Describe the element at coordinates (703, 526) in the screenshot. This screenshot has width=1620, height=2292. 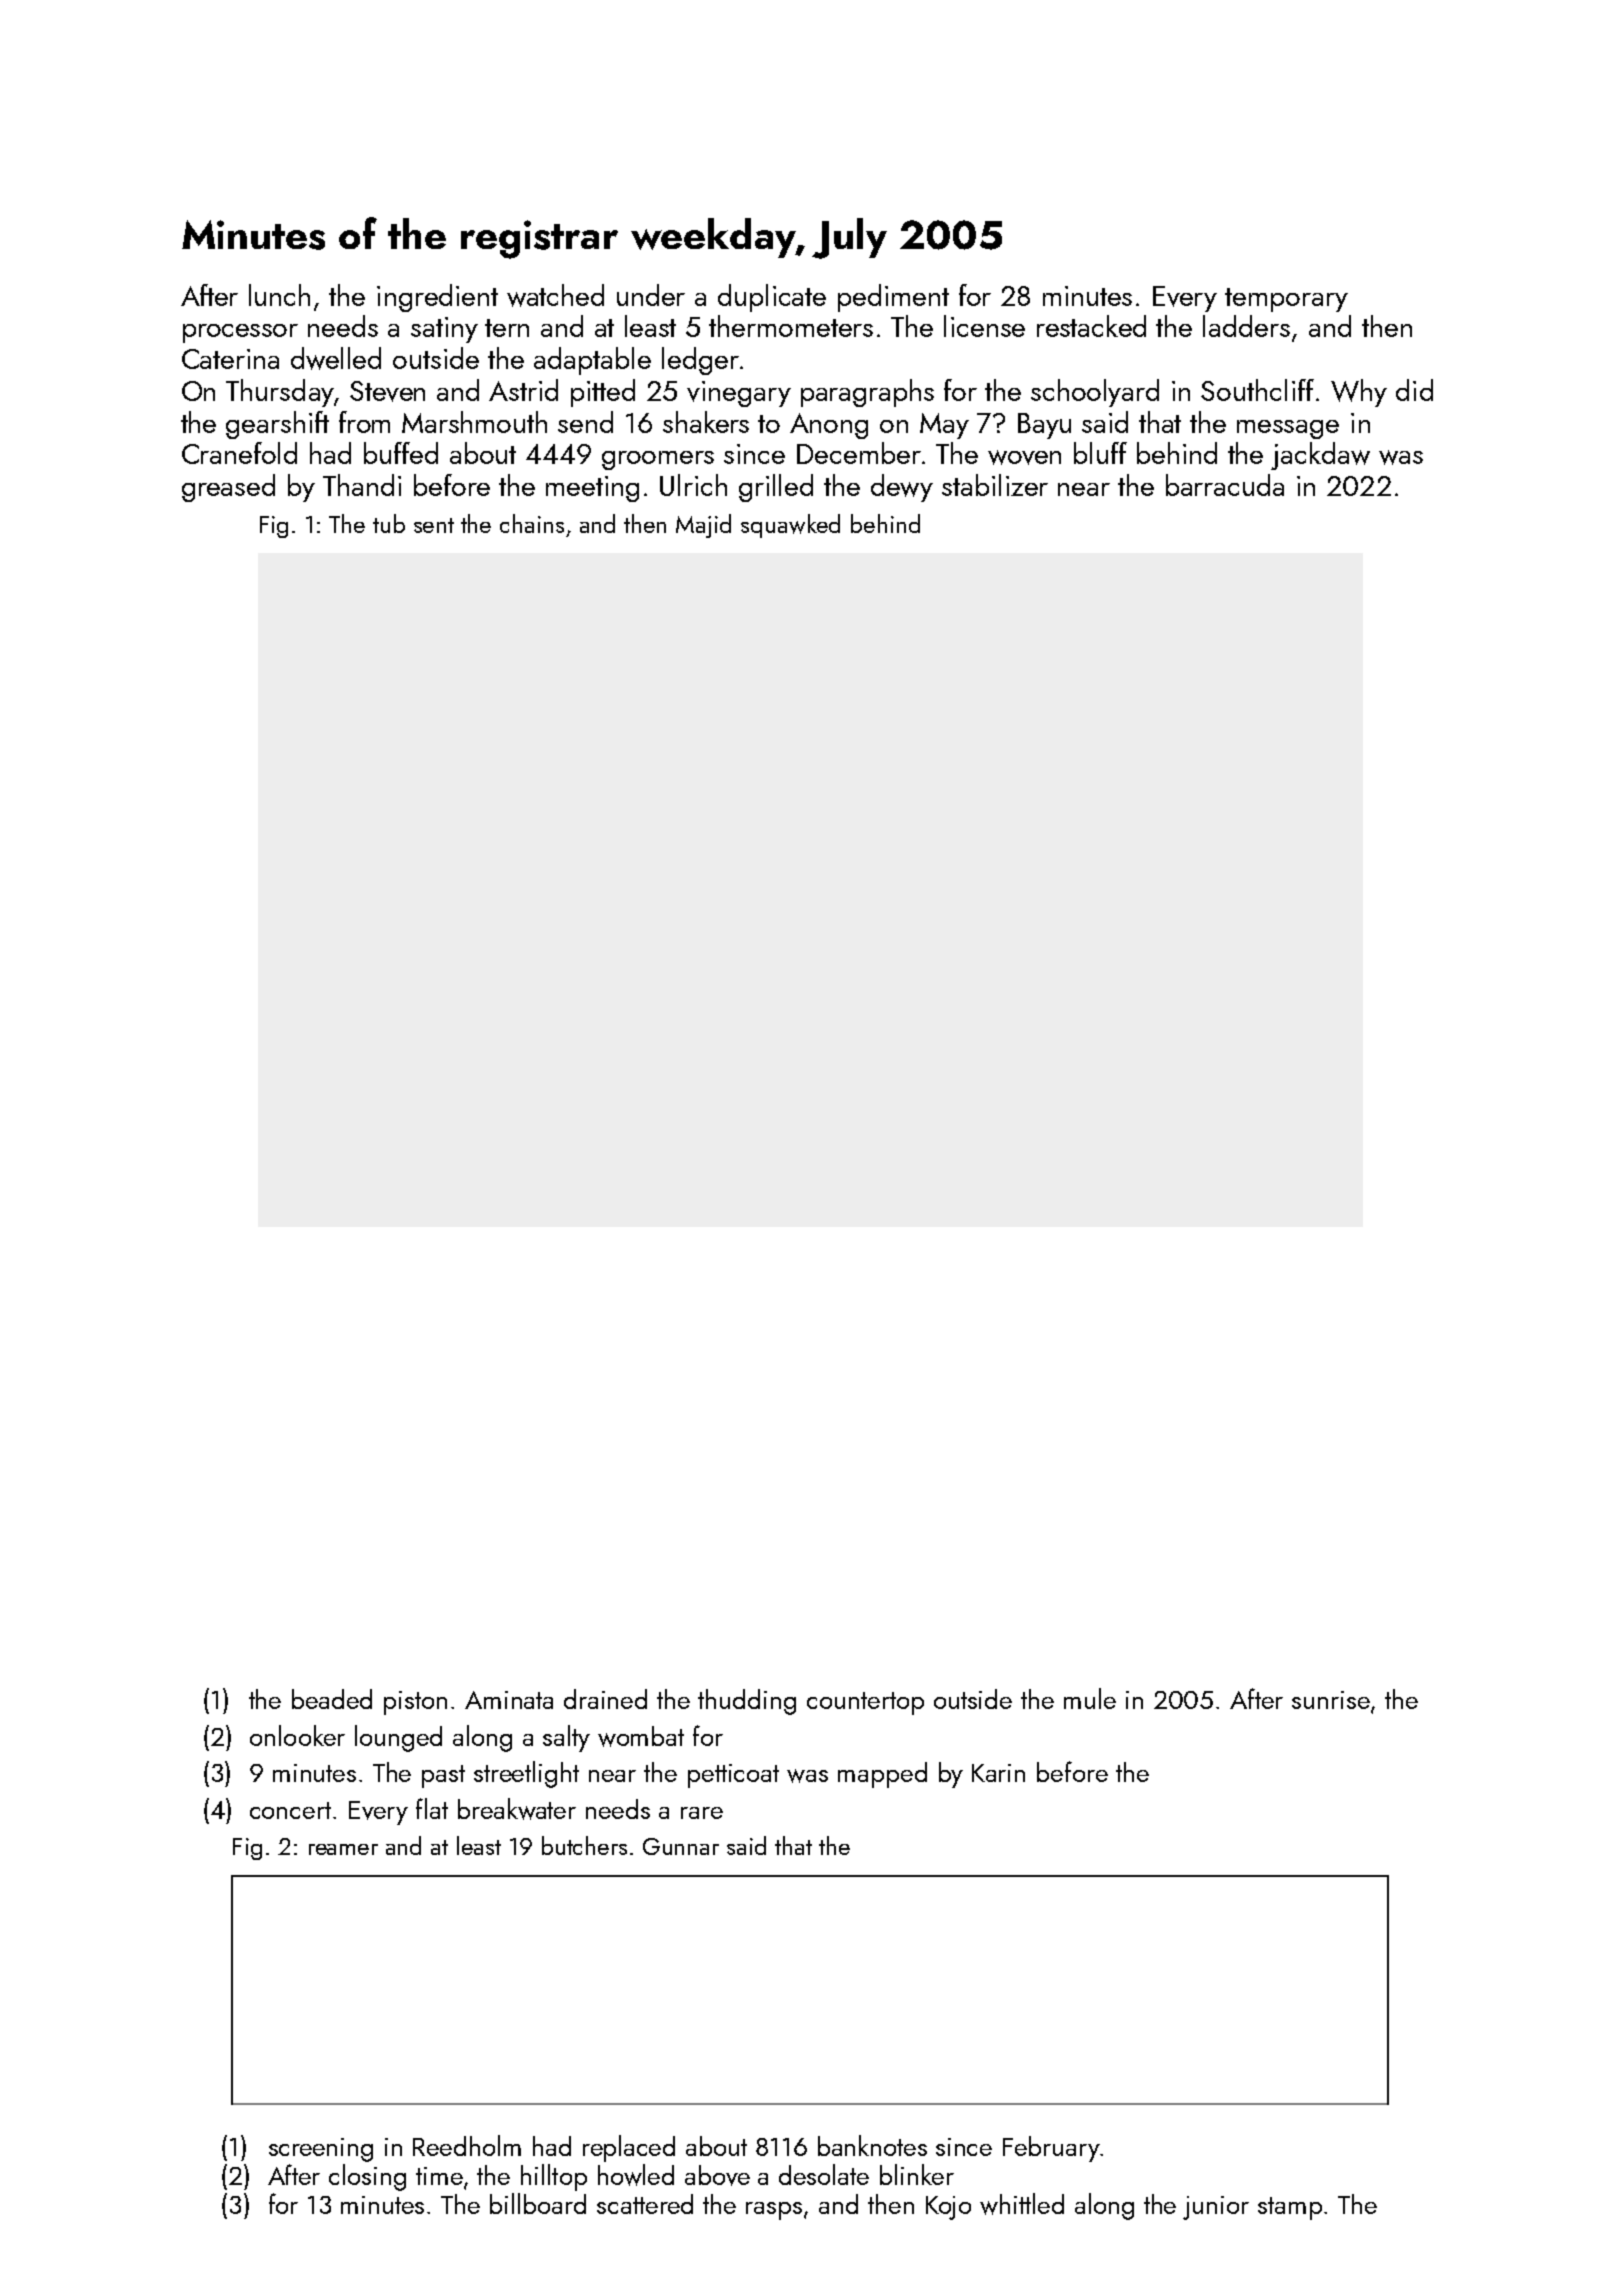
I see `Majid` at that location.
